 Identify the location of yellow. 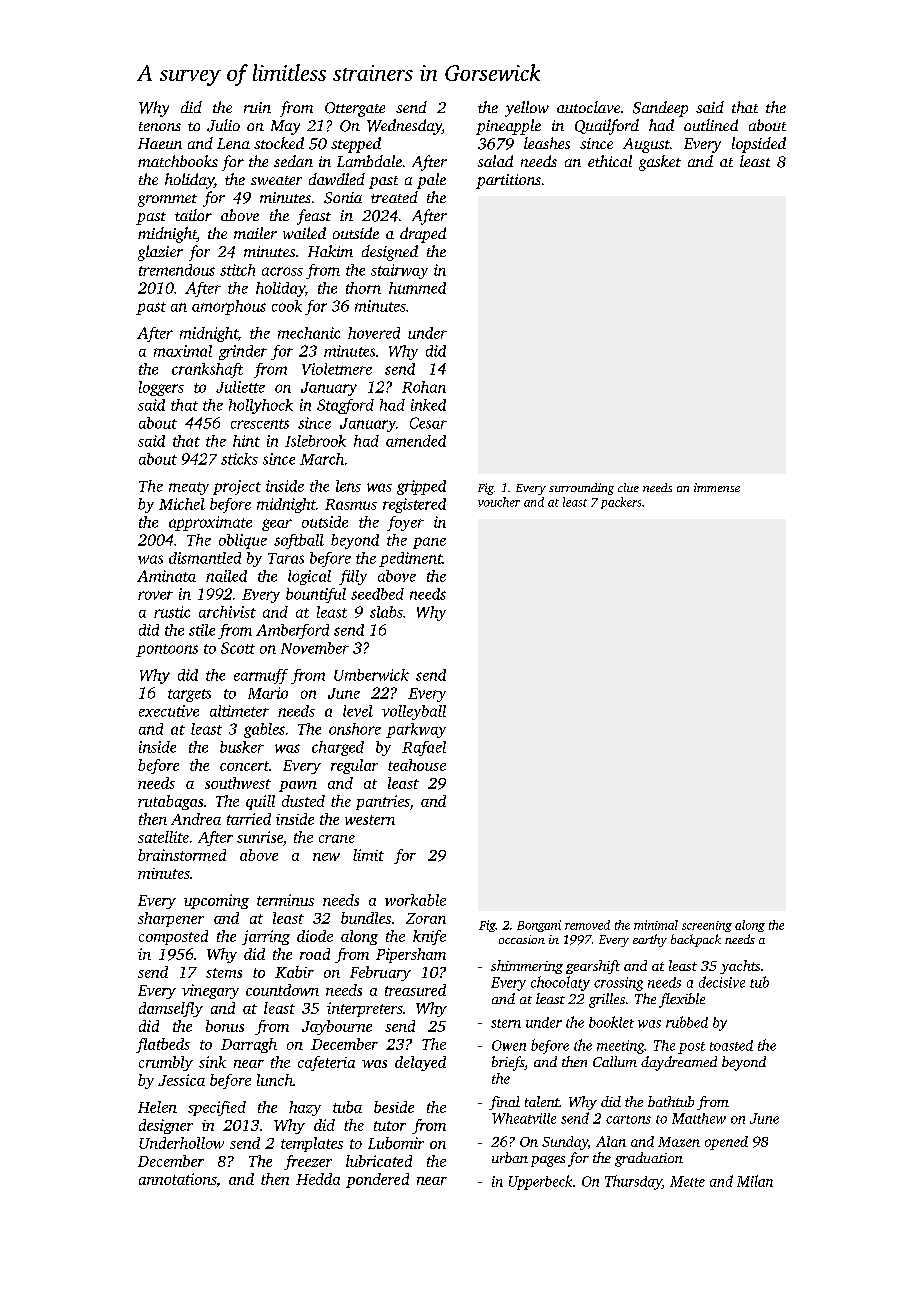
(527, 109).
